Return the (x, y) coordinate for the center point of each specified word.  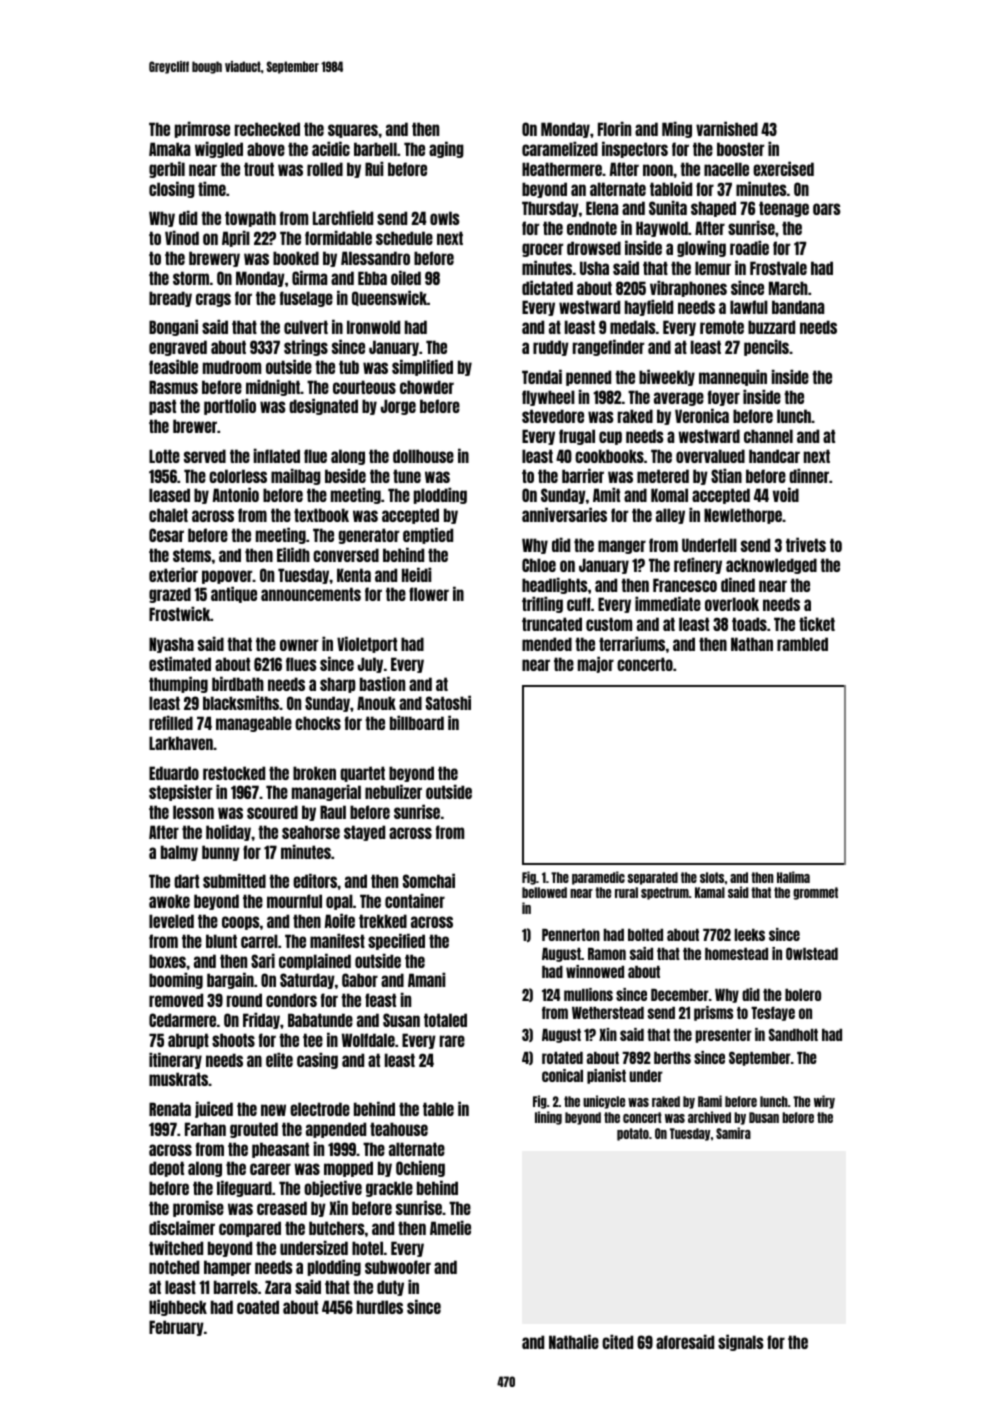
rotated (562, 1058)
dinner (809, 475)
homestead (736, 954)
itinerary (175, 1060)
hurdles (380, 1307)
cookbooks (609, 456)
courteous (364, 387)
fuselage (306, 299)
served (205, 456)
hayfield (649, 307)
